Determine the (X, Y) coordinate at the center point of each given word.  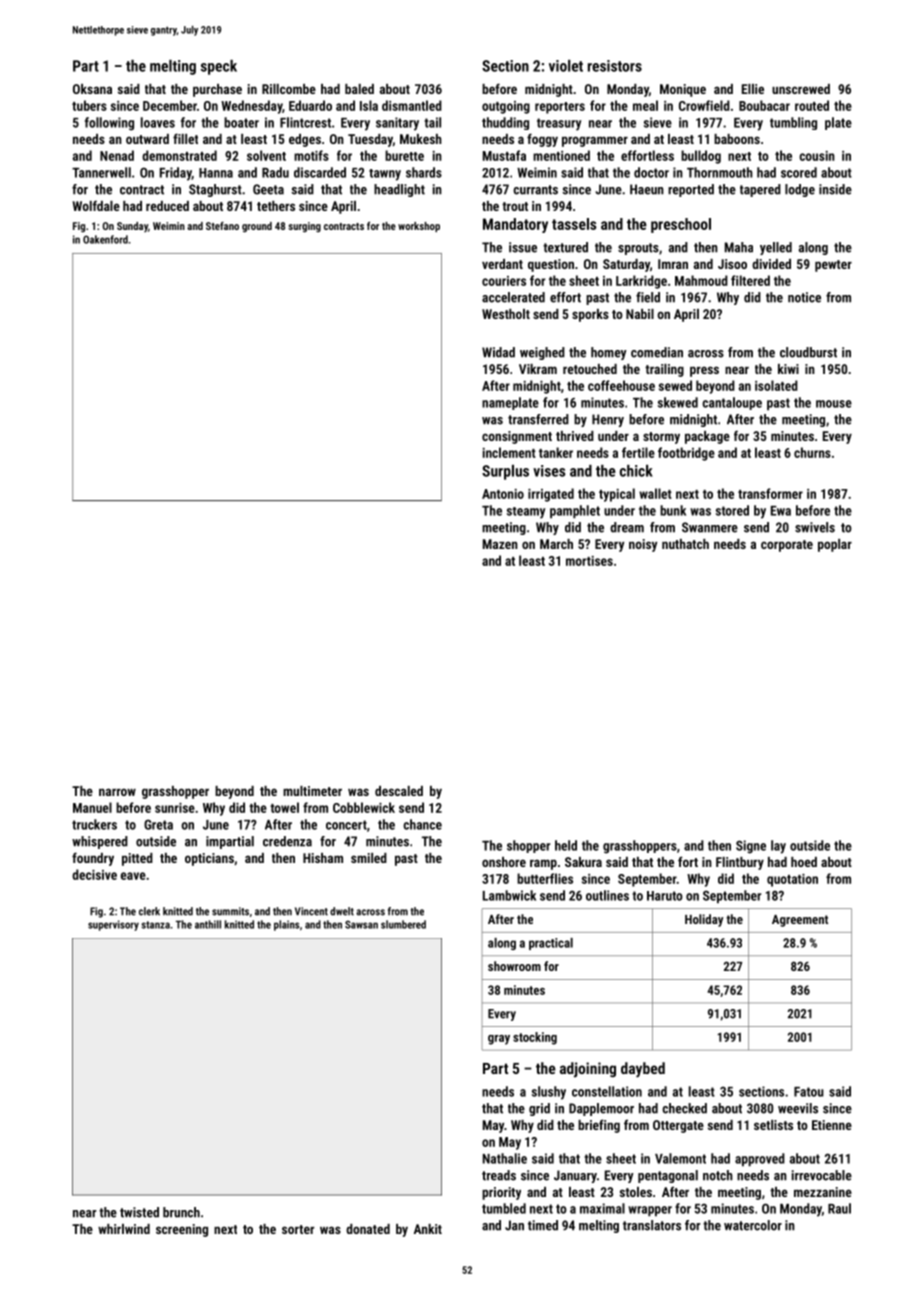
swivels (815, 527)
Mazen (500, 544)
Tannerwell (101, 172)
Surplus (505, 472)
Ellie (753, 89)
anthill (208, 924)
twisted (139, 1212)
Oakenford (105, 239)
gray (499, 1040)
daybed (643, 1070)
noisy (643, 545)
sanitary (397, 124)
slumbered (403, 924)
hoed (804, 862)
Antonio (503, 494)
